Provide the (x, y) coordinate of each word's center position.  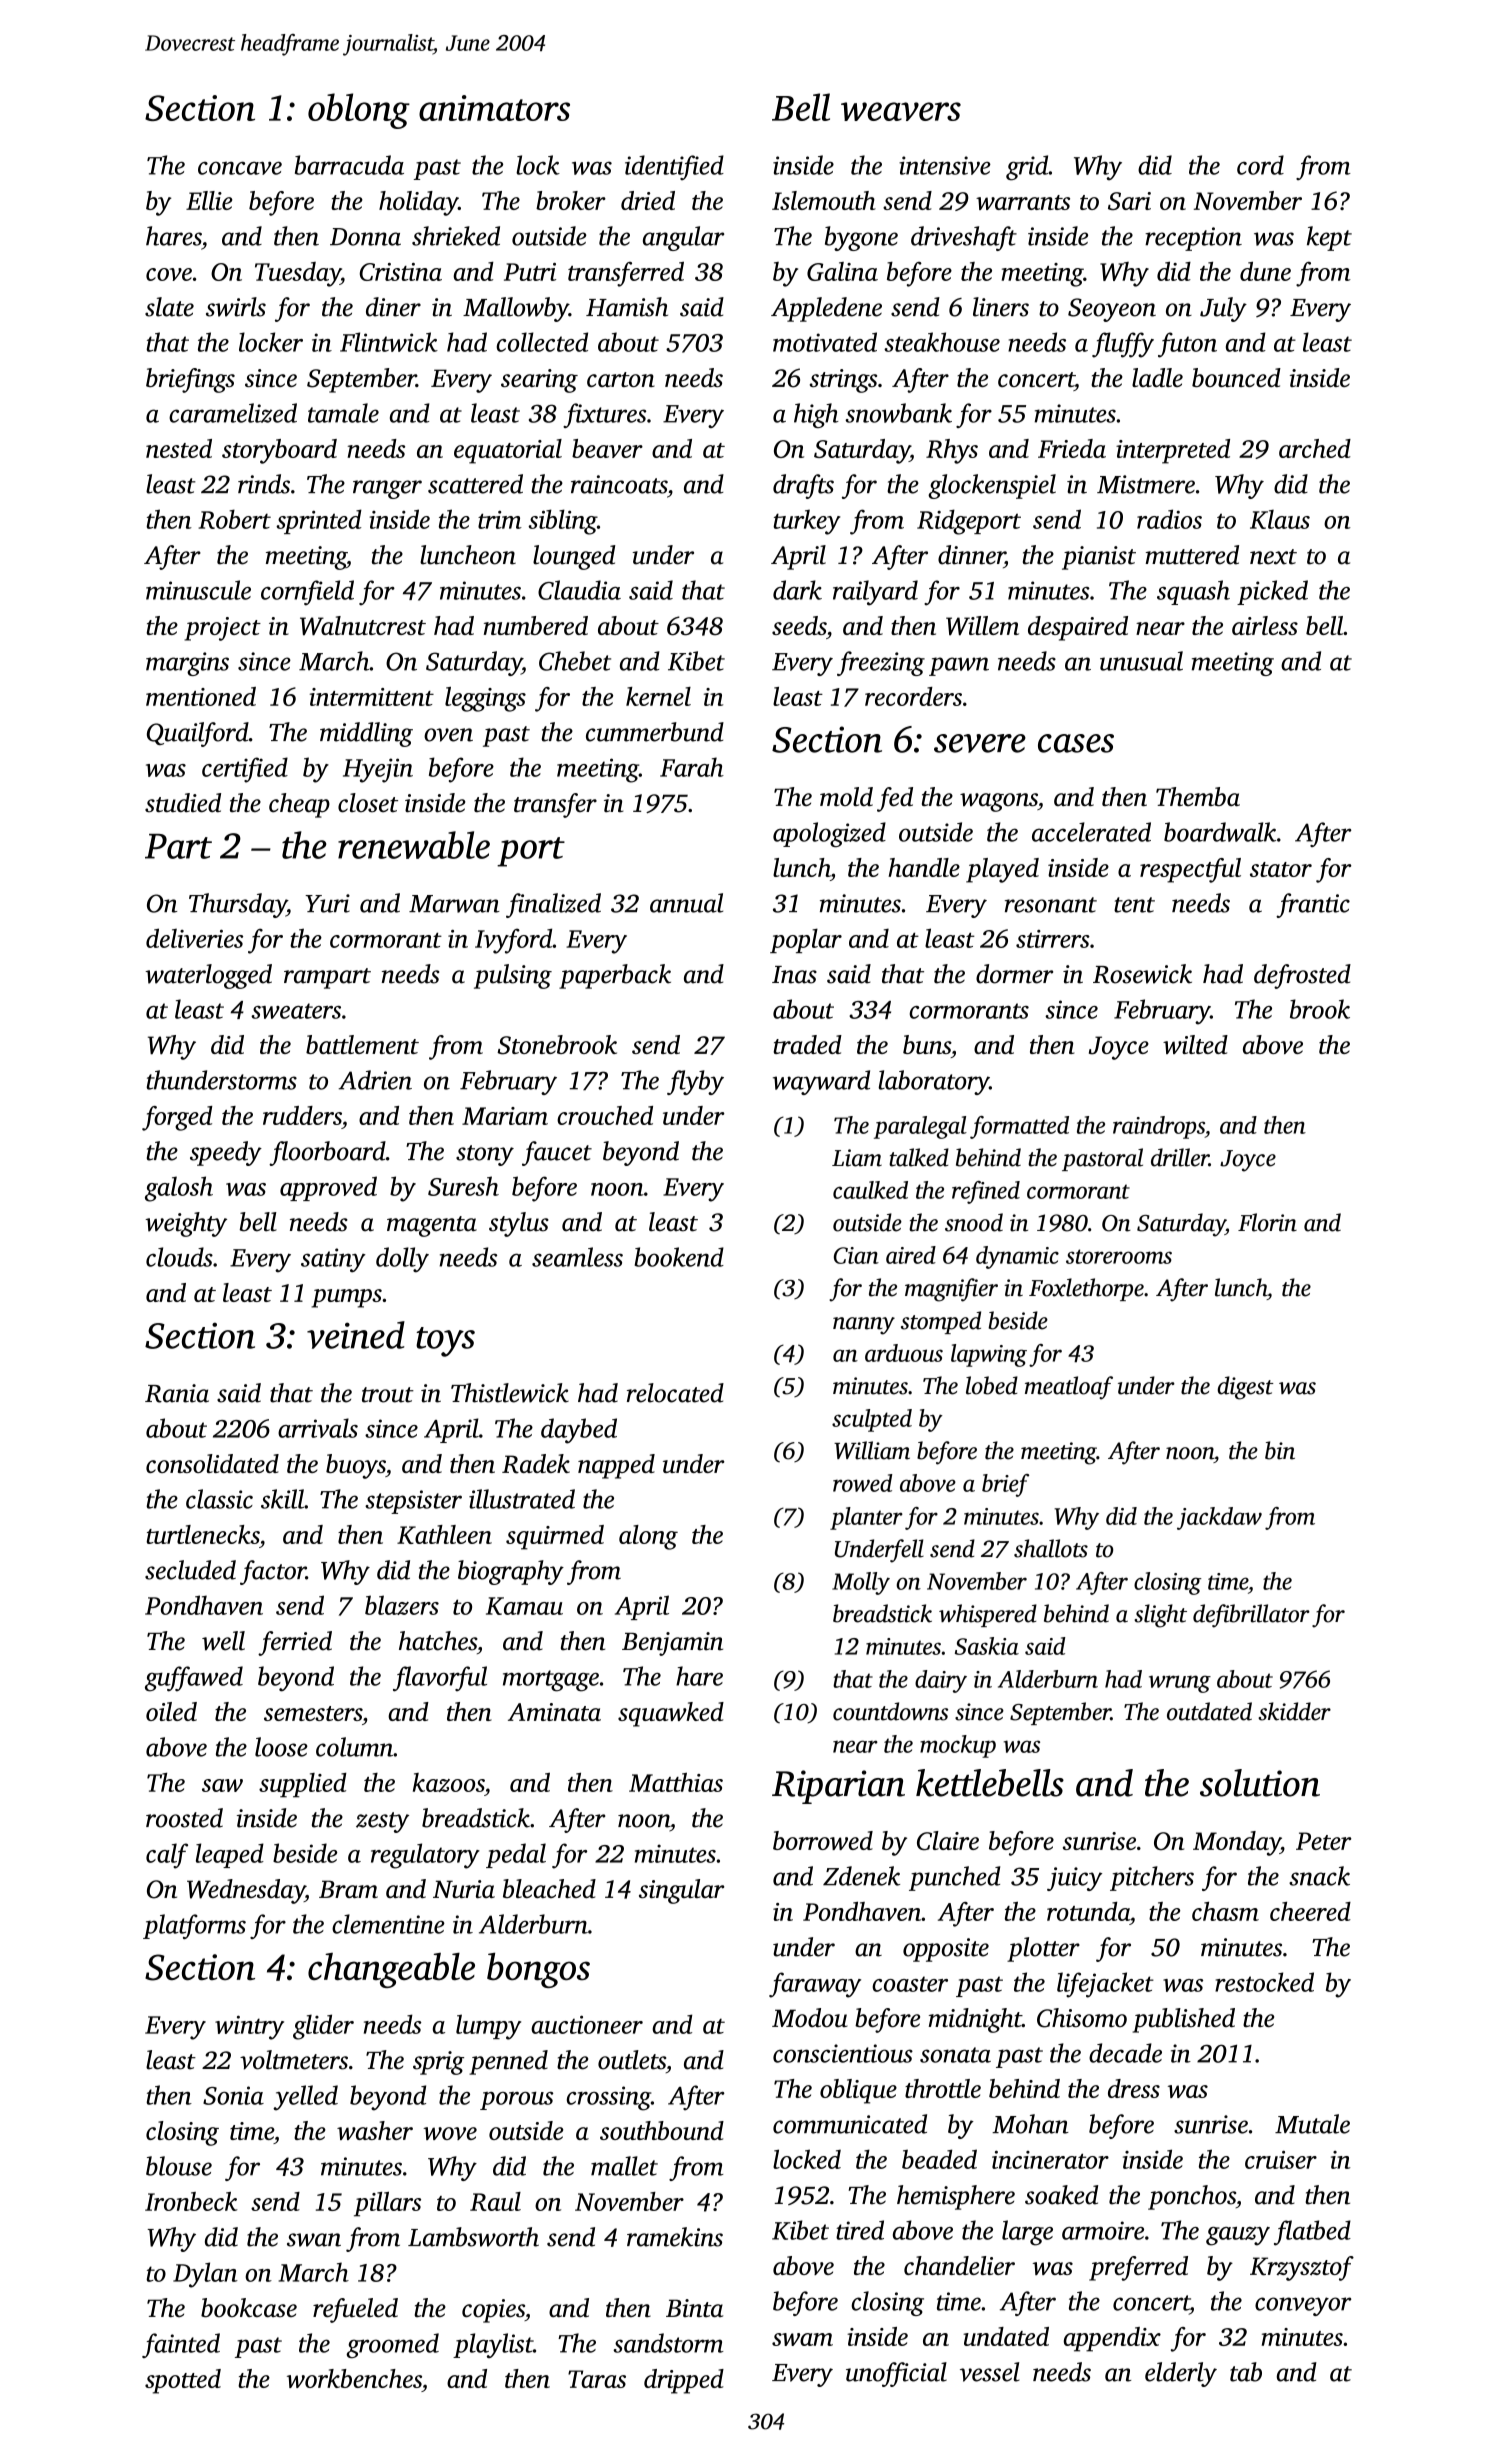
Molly (861, 1583)
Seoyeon (1112, 310)
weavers (901, 111)
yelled (305, 2098)
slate (169, 307)
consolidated (212, 1463)
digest (1246, 1388)
